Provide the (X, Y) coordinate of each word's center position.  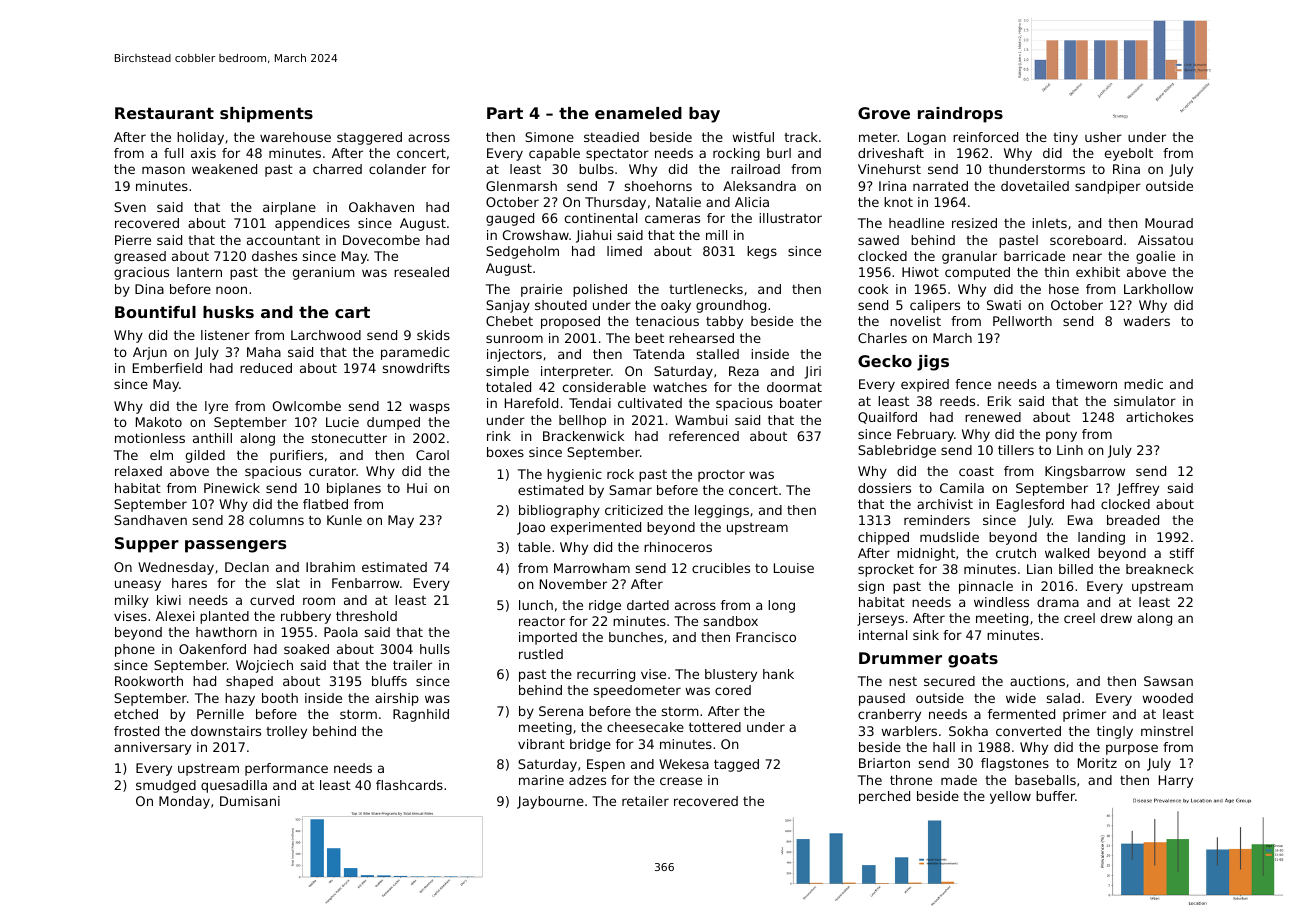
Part (505, 113)
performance (286, 769)
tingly (1115, 732)
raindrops (960, 115)
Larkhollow (1158, 289)
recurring (606, 675)
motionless (150, 438)
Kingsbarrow (1085, 472)
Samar (630, 490)
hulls (435, 649)
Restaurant (164, 113)
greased (140, 257)
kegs (762, 252)
